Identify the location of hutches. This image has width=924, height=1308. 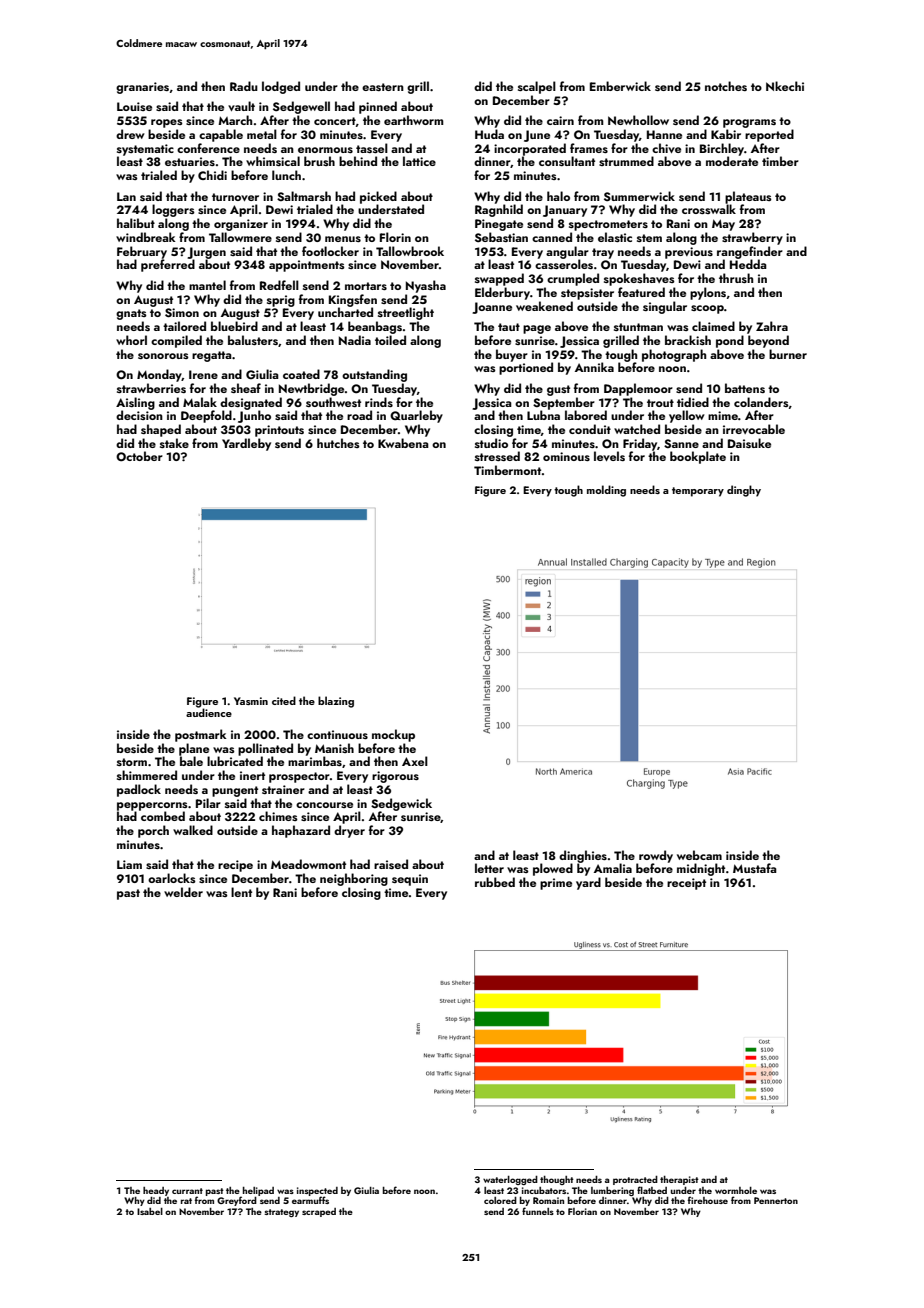
(338, 443).
